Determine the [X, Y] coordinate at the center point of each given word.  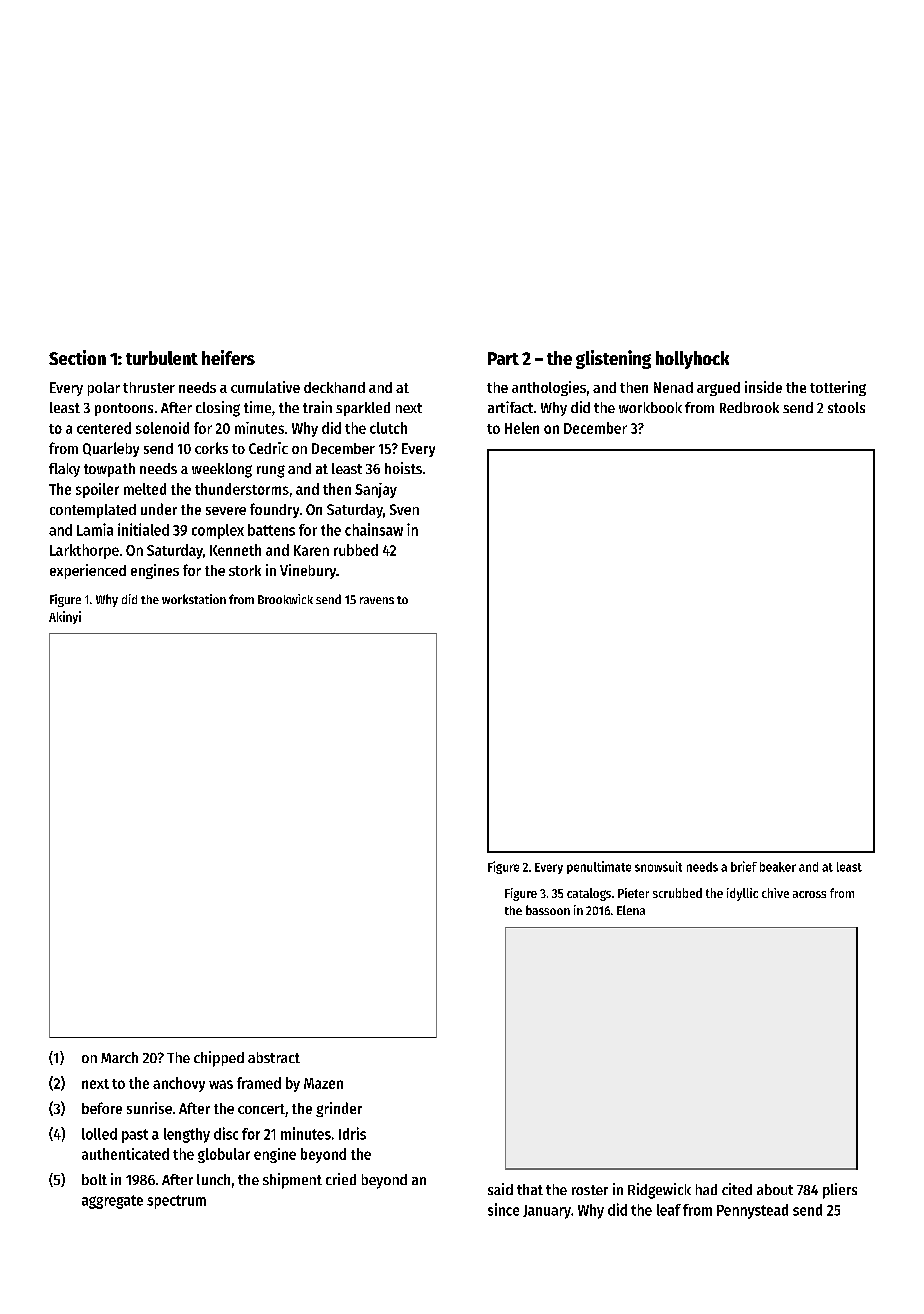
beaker [778, 867]
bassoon [548, 910]
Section [77, 357]
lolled [99, 1134]
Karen [311, 550]
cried [341, 1179]
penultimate [599, 867]
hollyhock [692, 360]
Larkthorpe [84, 551]
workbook [650, 407]
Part [503, 358]
